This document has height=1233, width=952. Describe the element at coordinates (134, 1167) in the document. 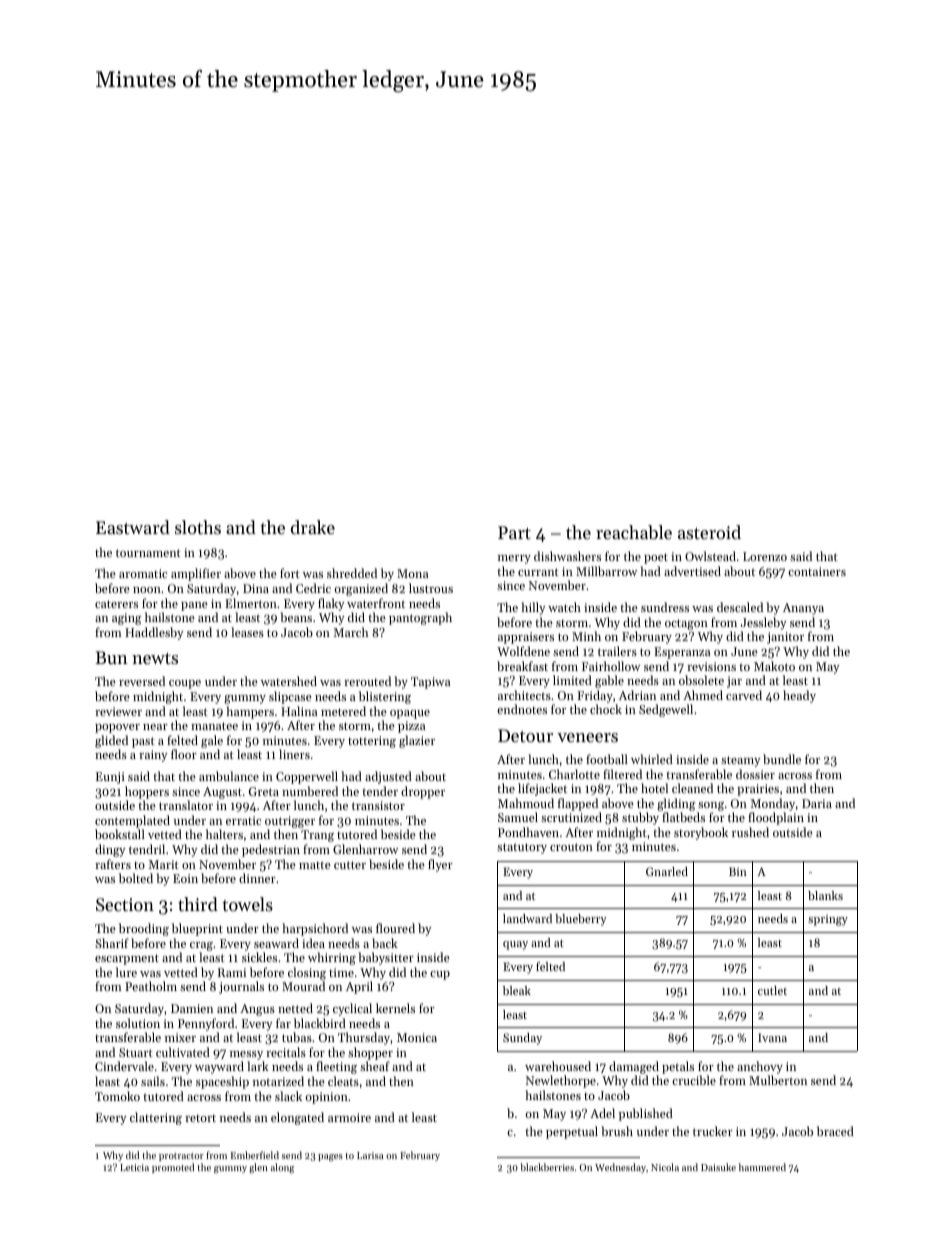

I see `Leticia` at that location.
